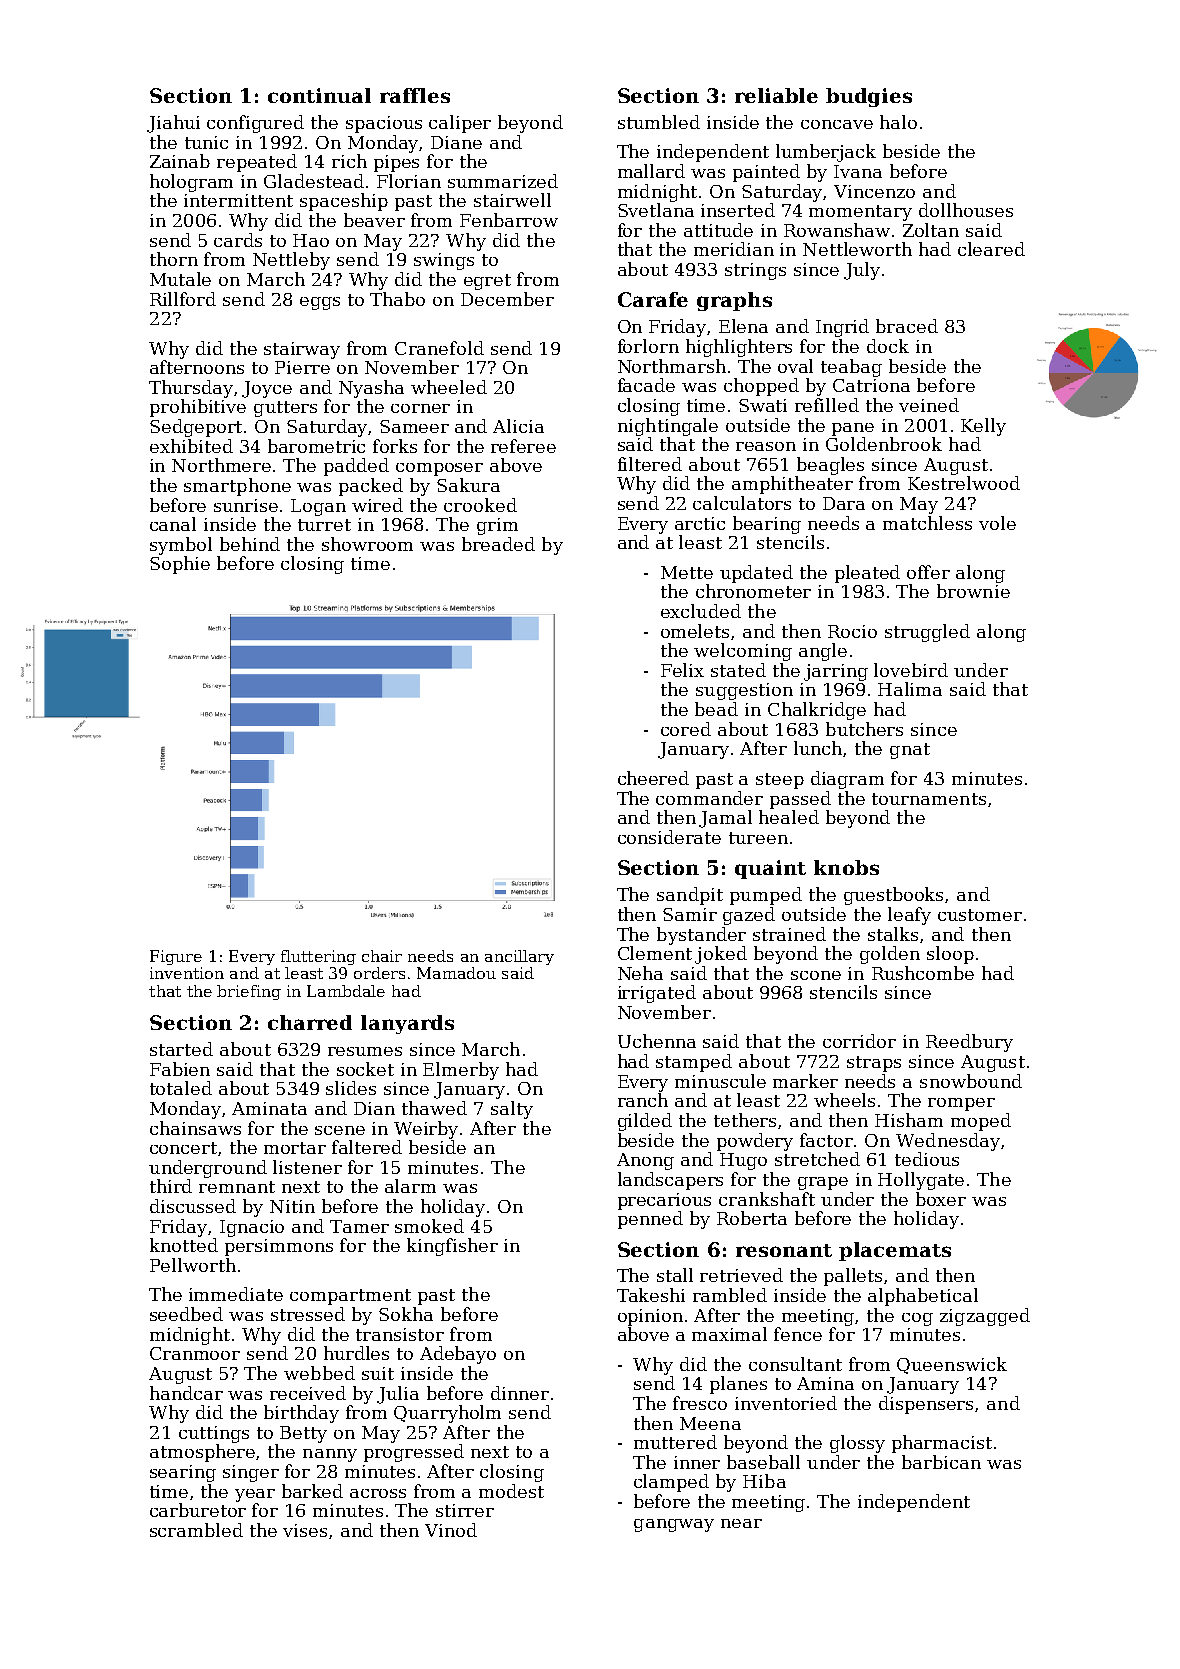 The image size is (1180, 1669). What do you see at coordinates (817, 711) in the screenshot?
I see `Chalkridge` at bounding box center [817, 711].
